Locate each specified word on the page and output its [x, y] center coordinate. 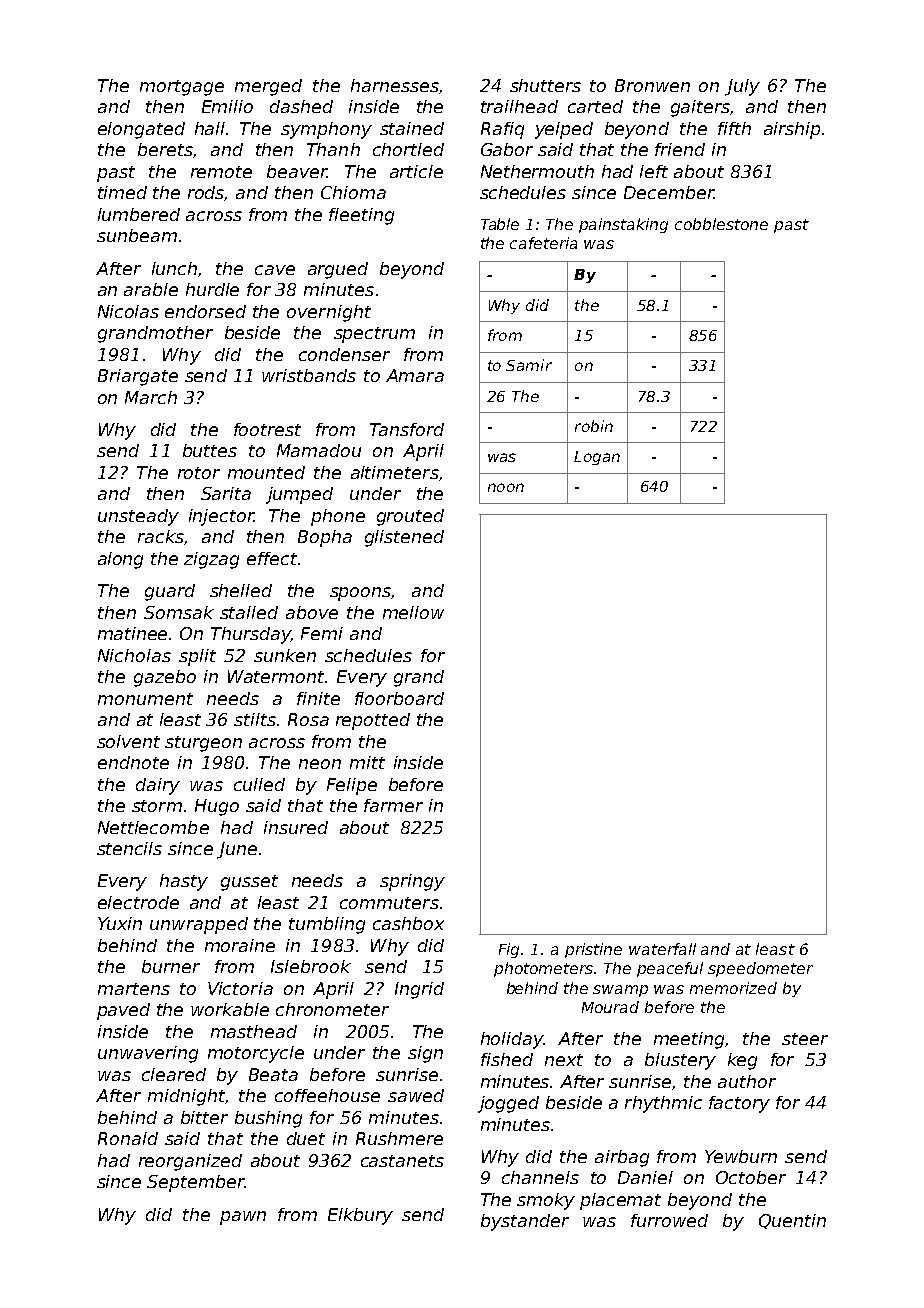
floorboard [399, 698]
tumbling [327, 925]
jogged [508, 1104]
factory [739, 1104]
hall [210, 128]
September [196, 1183]
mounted [266, 472]
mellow [413, 612]
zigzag [211, 560]
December [669, 192]
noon [506, 487]
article [416, 171]
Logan [597, 458]
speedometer [760, 969]
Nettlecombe [153, 827]
